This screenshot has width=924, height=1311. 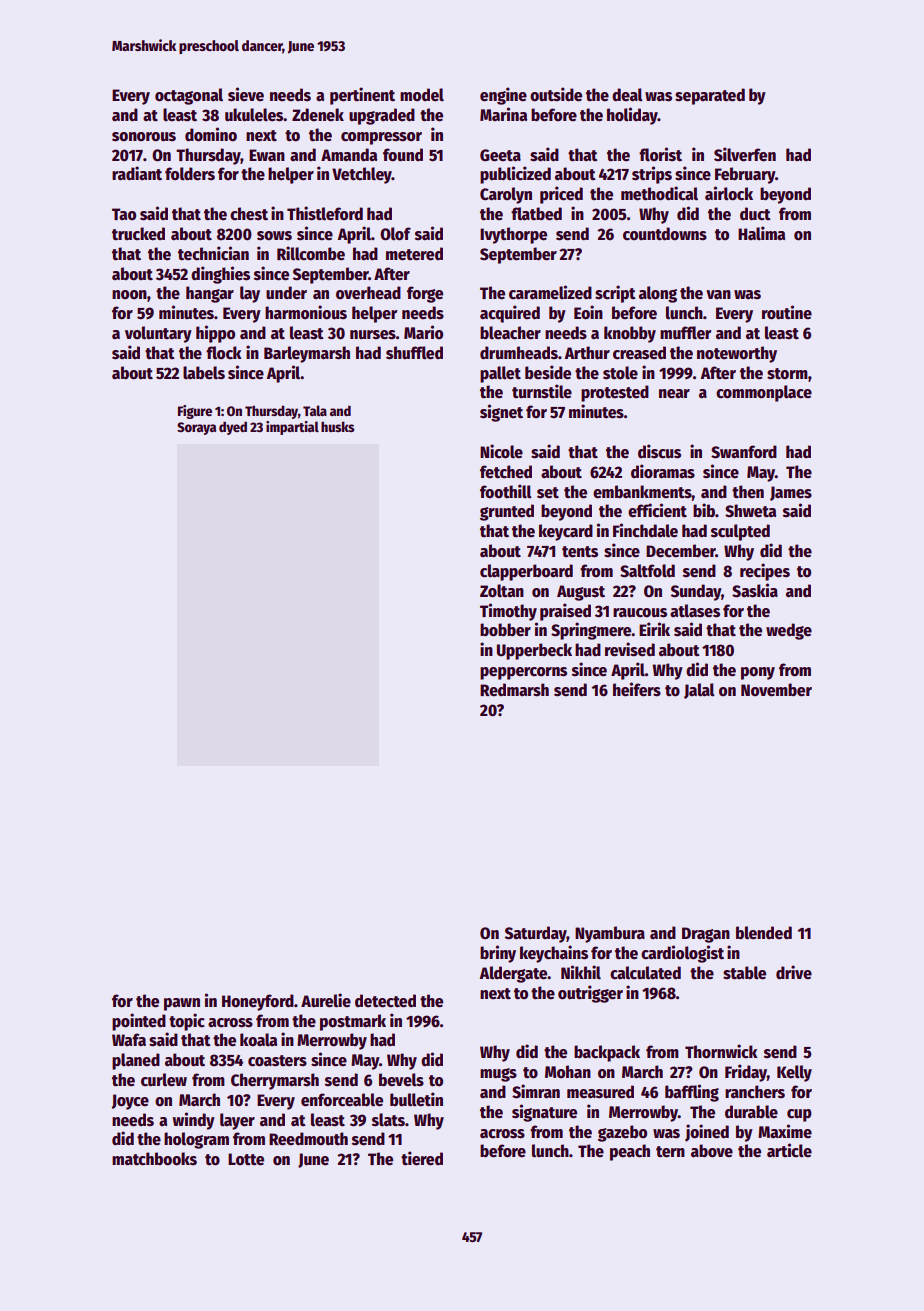 I want to click on Honeyford, so click(x=258, y=1002).
